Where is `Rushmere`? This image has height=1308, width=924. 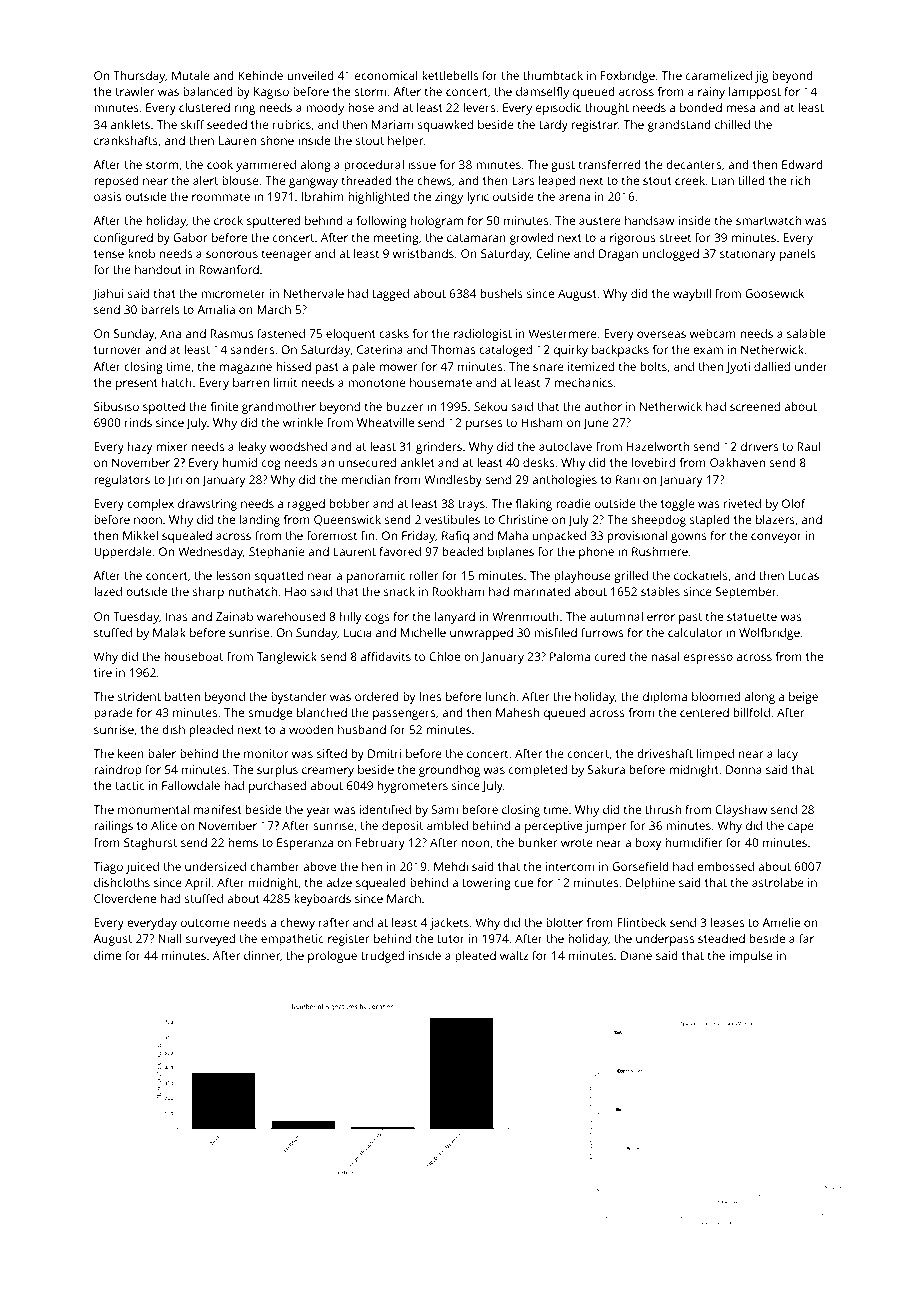 Rushmere is located at coordinates (660, 551).
